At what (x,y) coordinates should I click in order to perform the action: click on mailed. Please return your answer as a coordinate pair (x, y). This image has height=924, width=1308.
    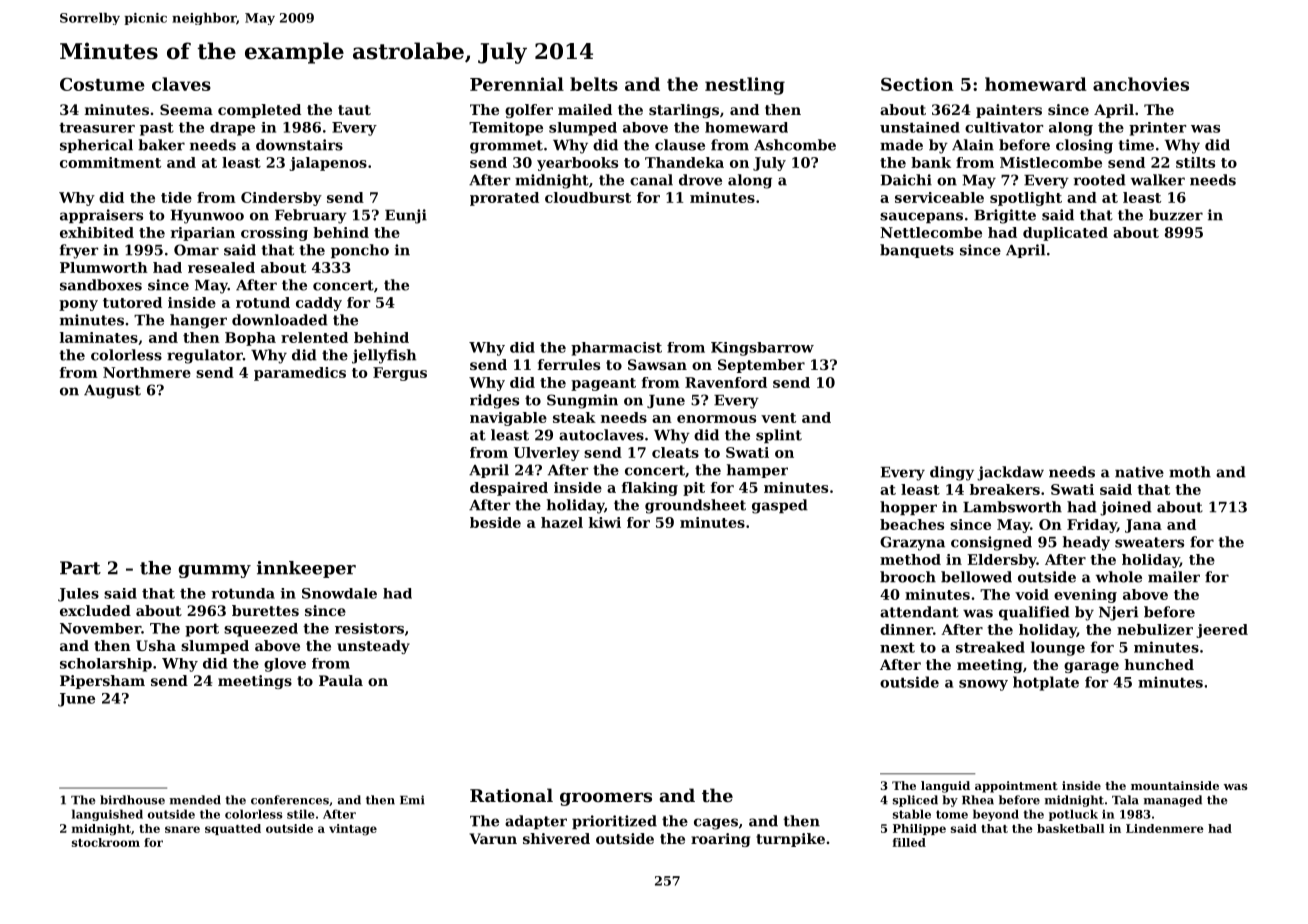
    Looking at the image, I should click on (585, 109).
